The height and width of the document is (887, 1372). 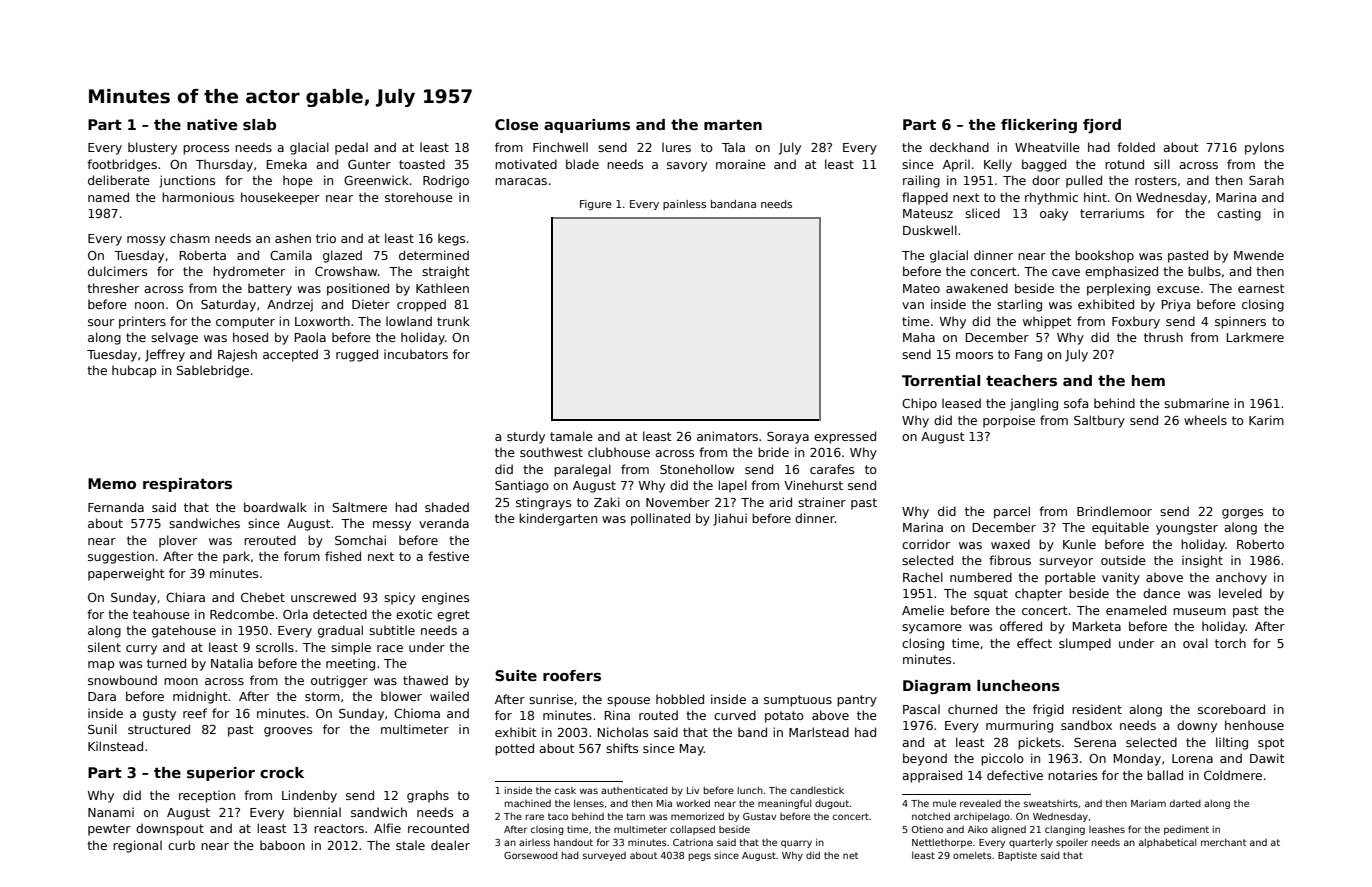 I want to click on Mateo, so click(x=921, y=288).
